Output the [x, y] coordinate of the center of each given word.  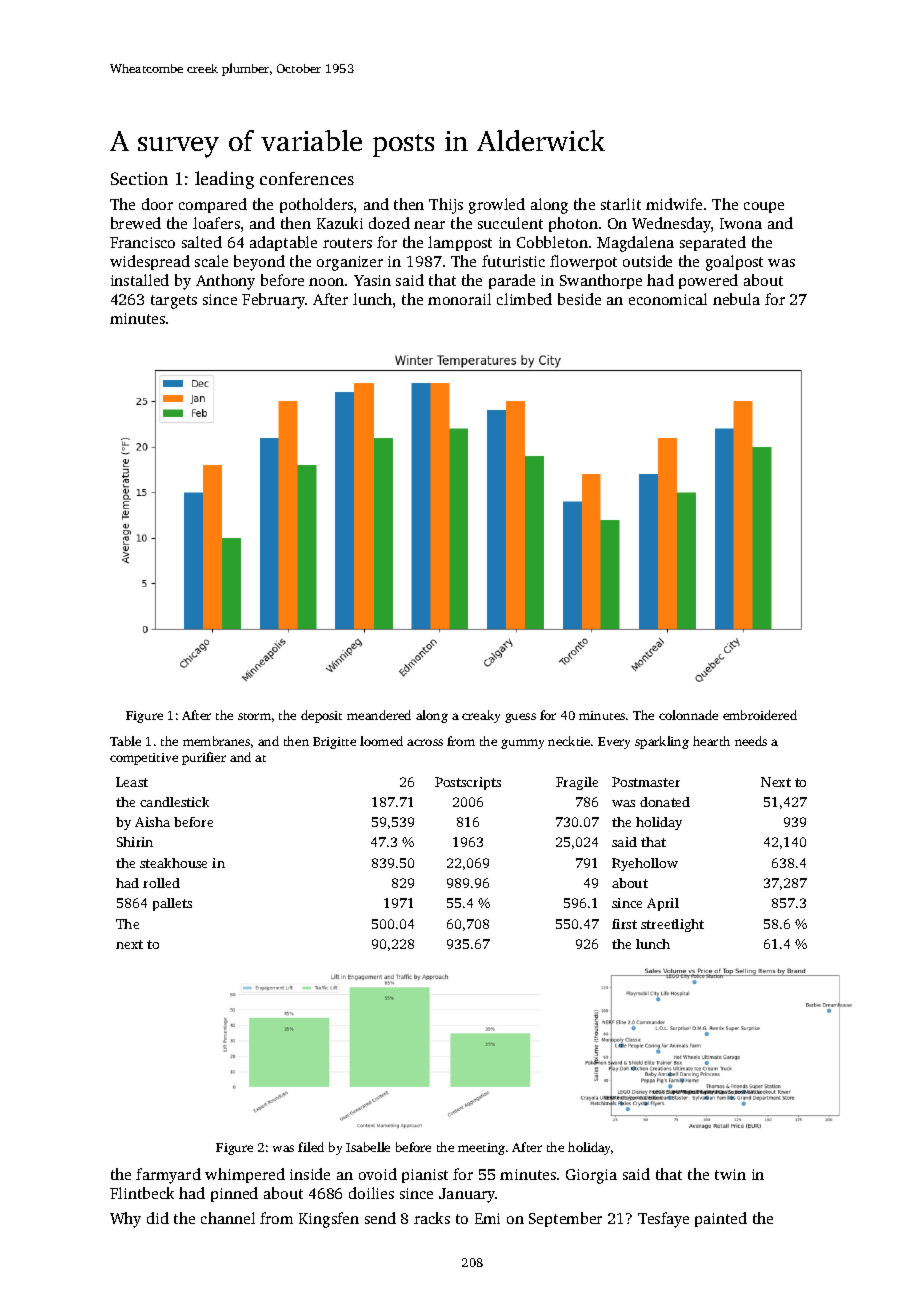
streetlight [672, 925]
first [624, 924]
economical [668, 299]
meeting [481, 1149]
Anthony [225, 282]
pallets [172, 904]
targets [174, 302]
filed [311, 1147]
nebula [736, 299]
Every [614, 743]
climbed [524, 299]
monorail [459, 299]
